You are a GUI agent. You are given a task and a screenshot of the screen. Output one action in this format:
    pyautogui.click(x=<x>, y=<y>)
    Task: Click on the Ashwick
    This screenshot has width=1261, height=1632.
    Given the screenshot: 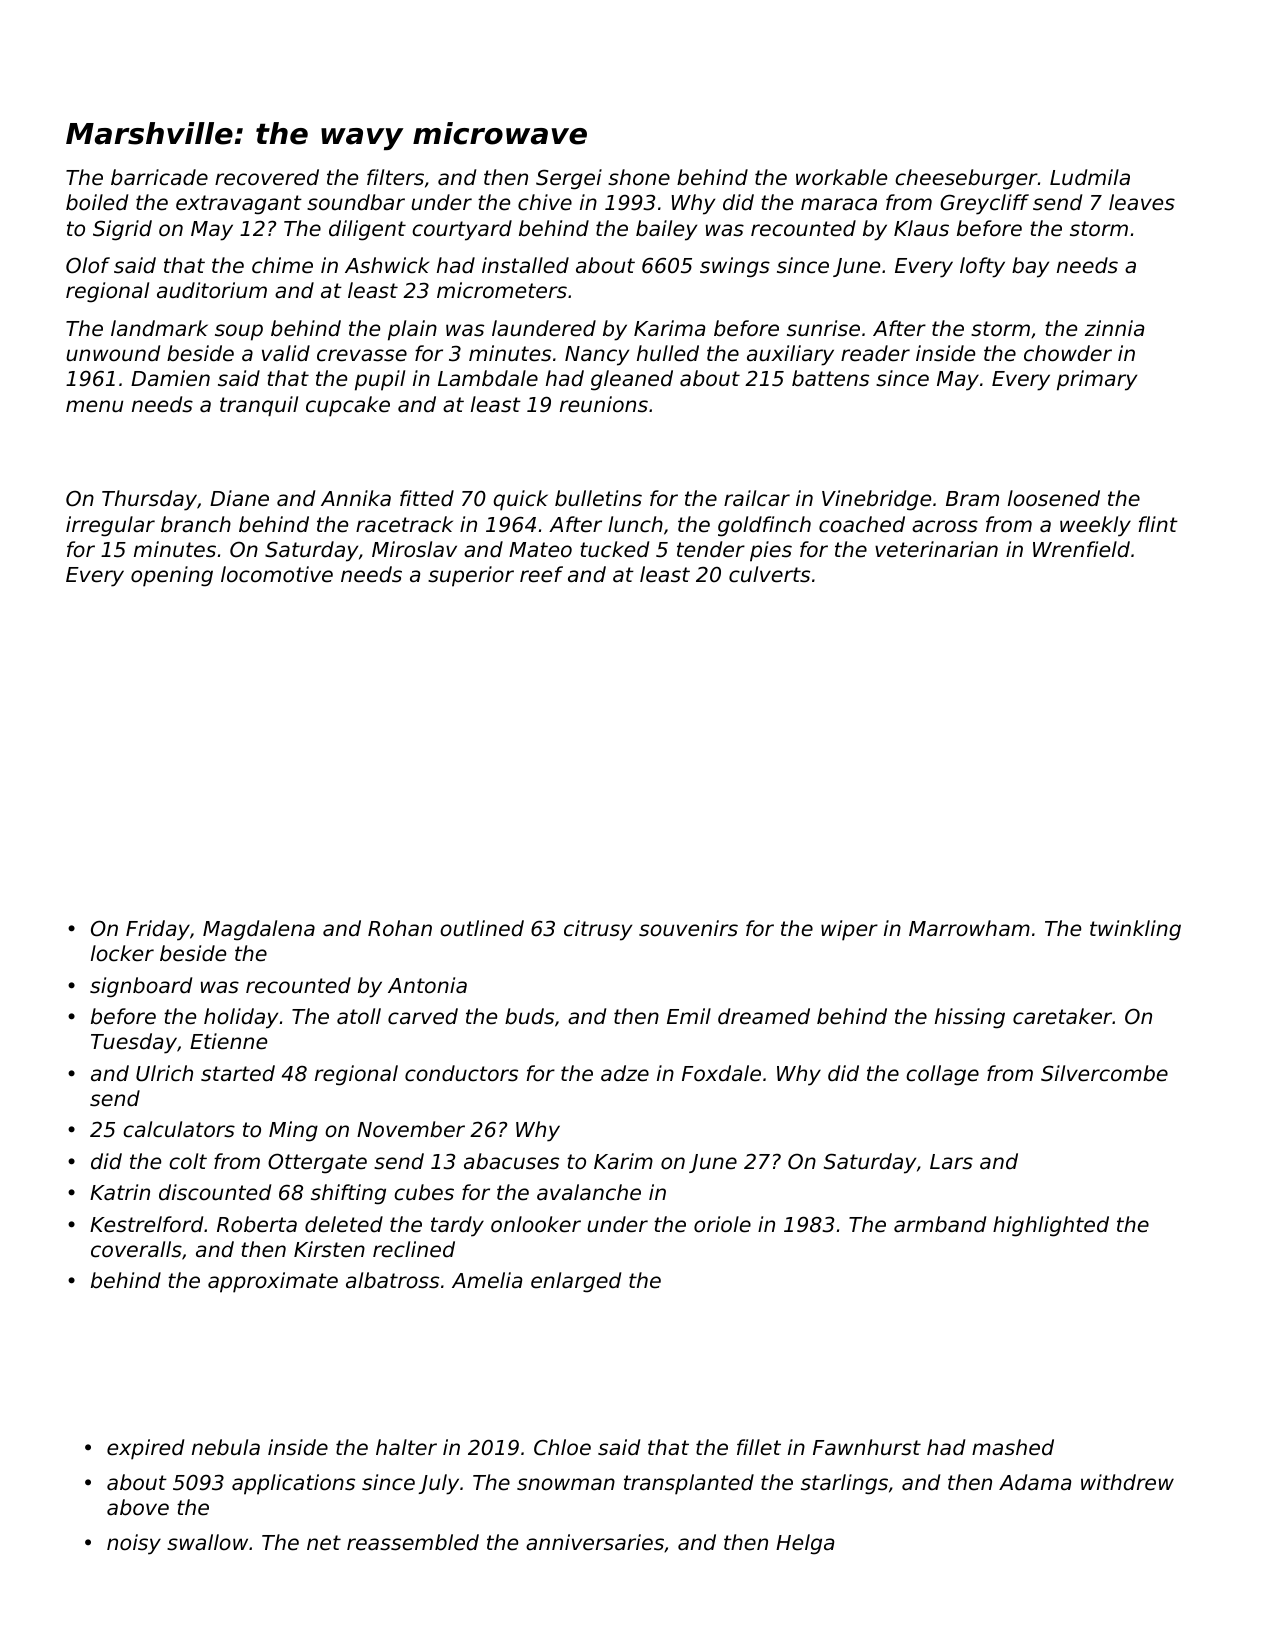 What is the action you would take?
    pyautogui.click(x=387, y=265)
